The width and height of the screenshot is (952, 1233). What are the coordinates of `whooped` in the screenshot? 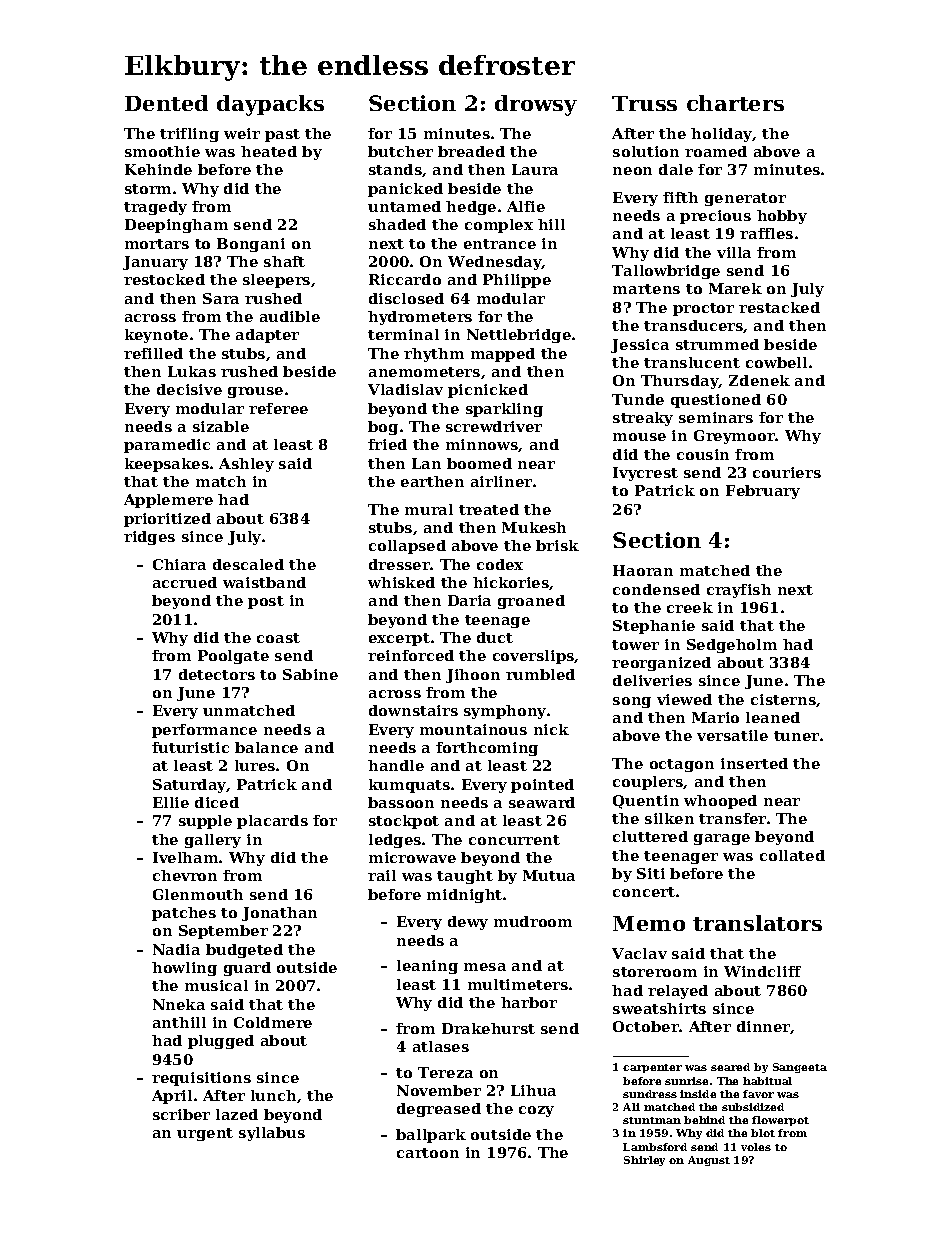 It's located at (720, 802).
